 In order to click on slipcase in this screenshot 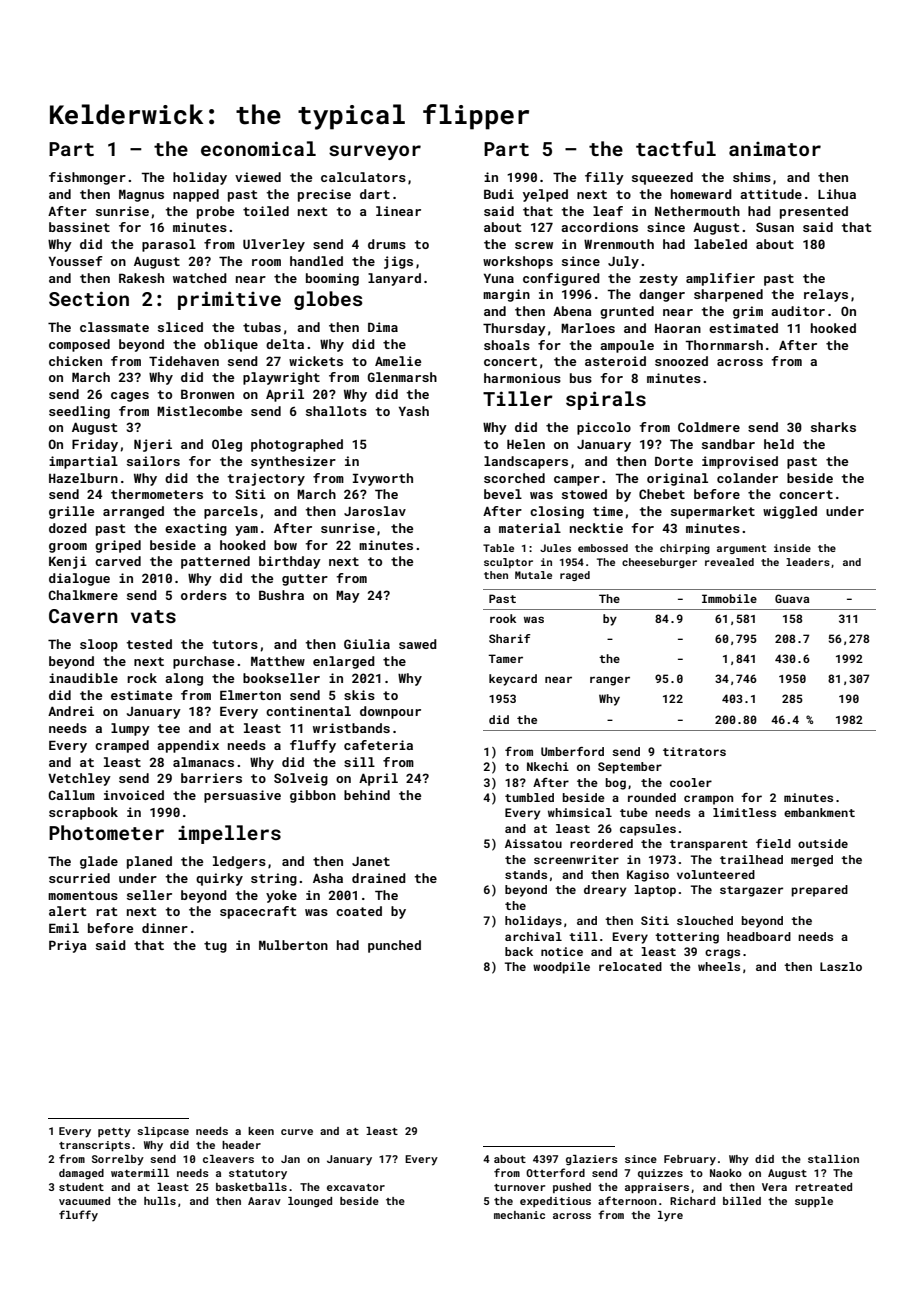, I will do `click(163, 1132)`.
